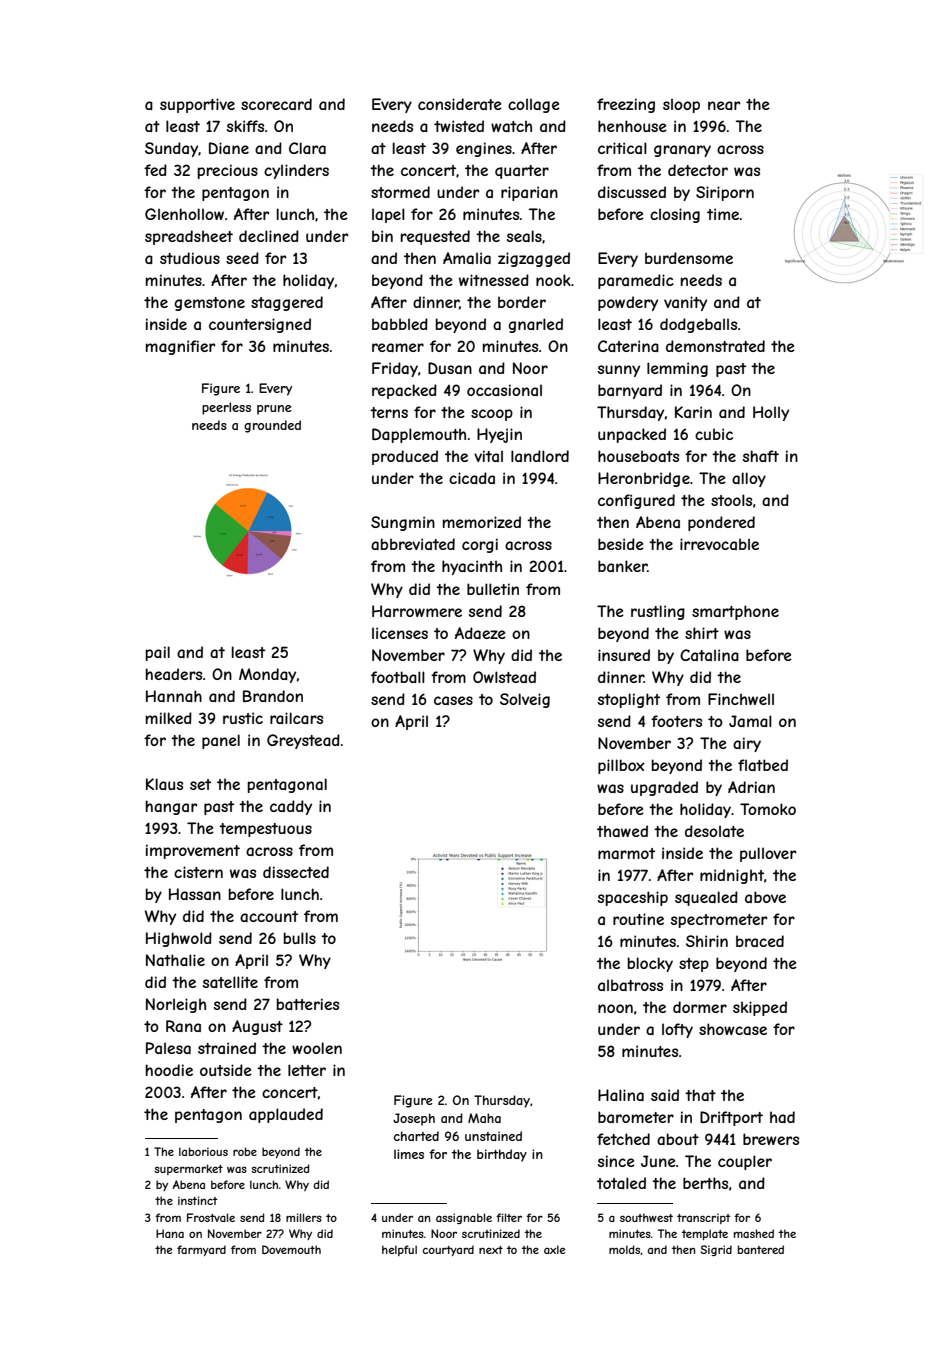  What do you see at coordinates (749, 479) in the screenshot?
I see `alloy` at bounding box center [749, 479].
